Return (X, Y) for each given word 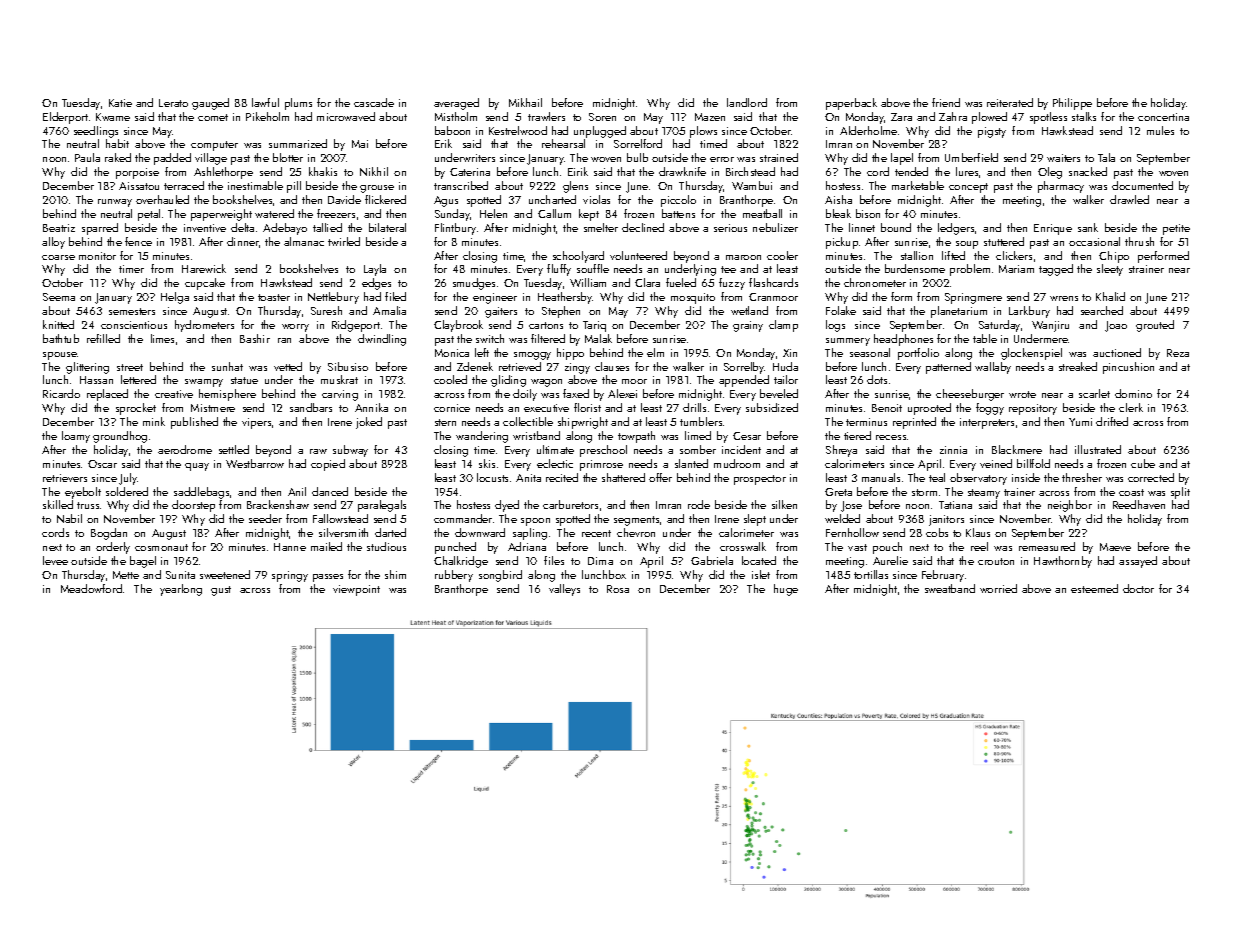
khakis (323, 171)
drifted (1112, 421)
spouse (60, 356)
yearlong (181, 590)
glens (575, 187)
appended (744, 381)
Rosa (618, 589)
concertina (1163, 117)
